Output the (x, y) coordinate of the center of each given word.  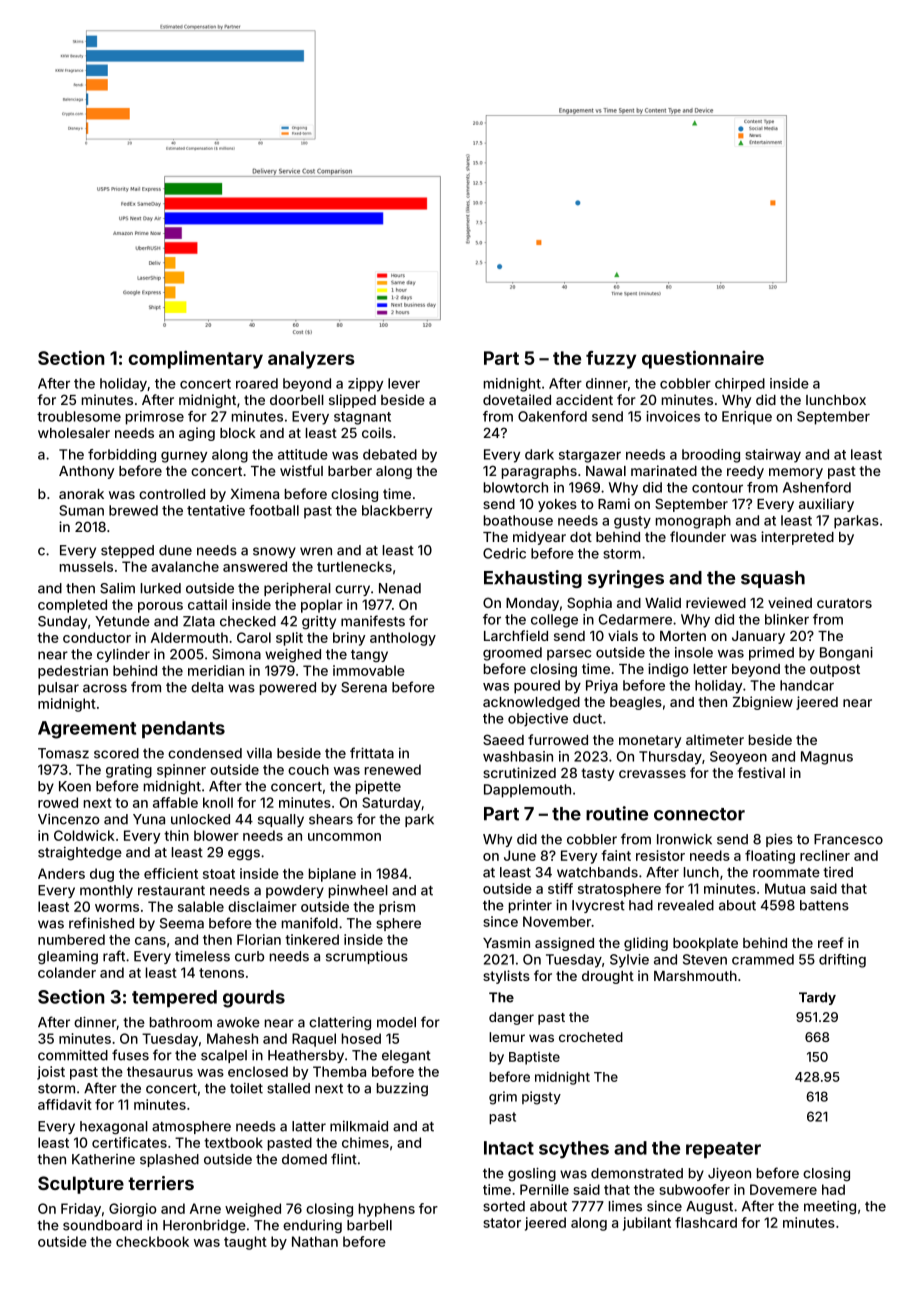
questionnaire (703, 359)
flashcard (706, 1222)
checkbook (152, 1241)
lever (404, 383)
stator (502, 1223)
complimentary (195, 359)
